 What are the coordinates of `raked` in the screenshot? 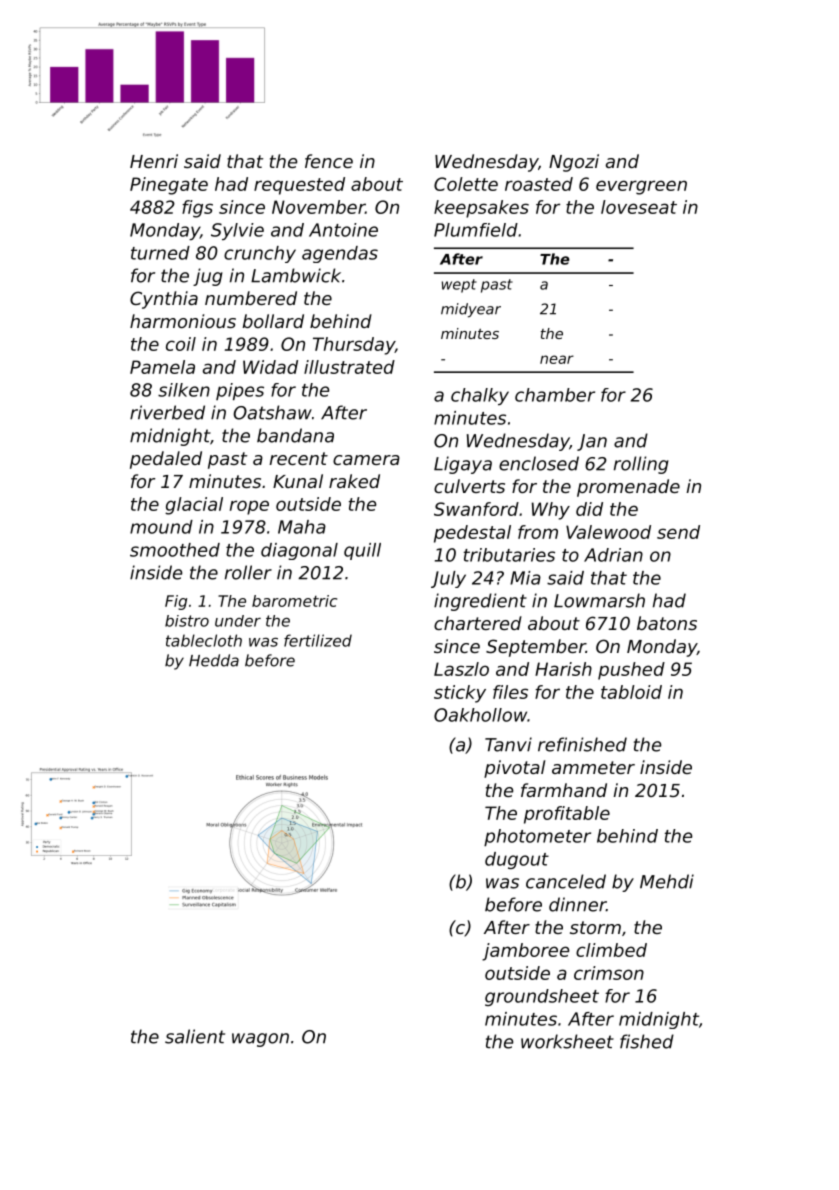 It's located at (354, 481).
